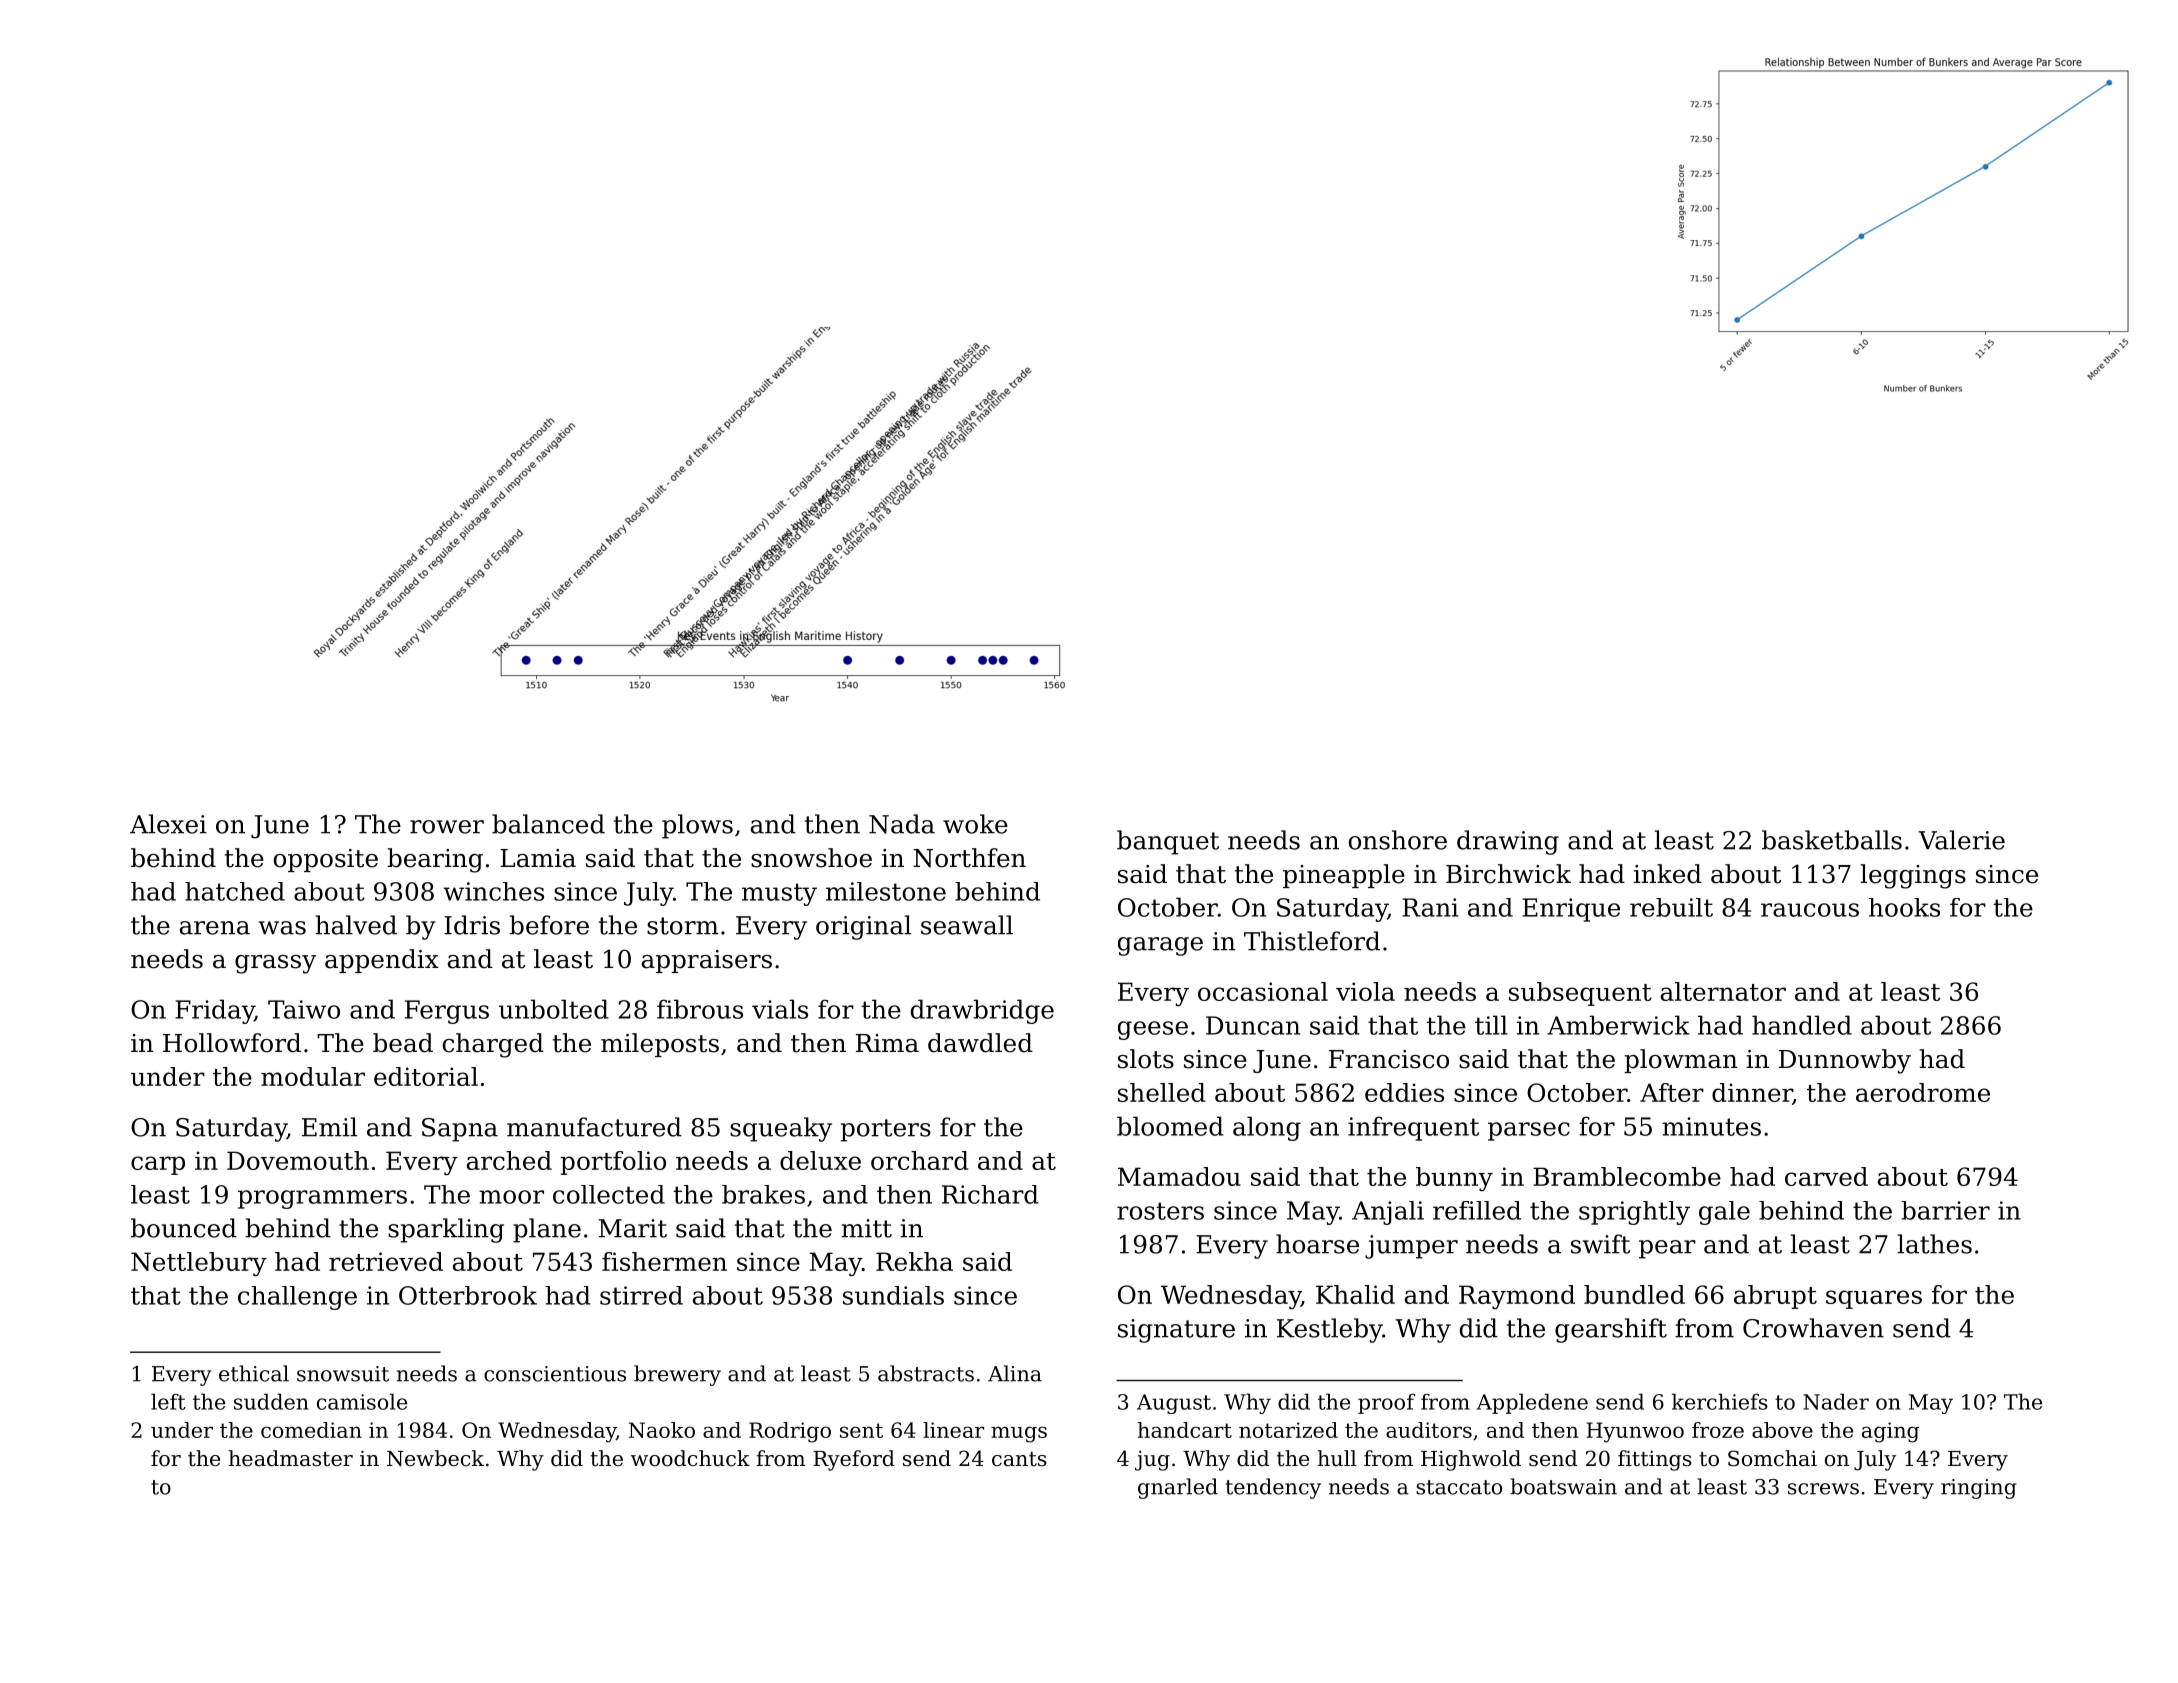 This image has height=1683, width=2178. Describe the element at coordinates (1317, 1244) in the image. I see `hoarse` at that location.
